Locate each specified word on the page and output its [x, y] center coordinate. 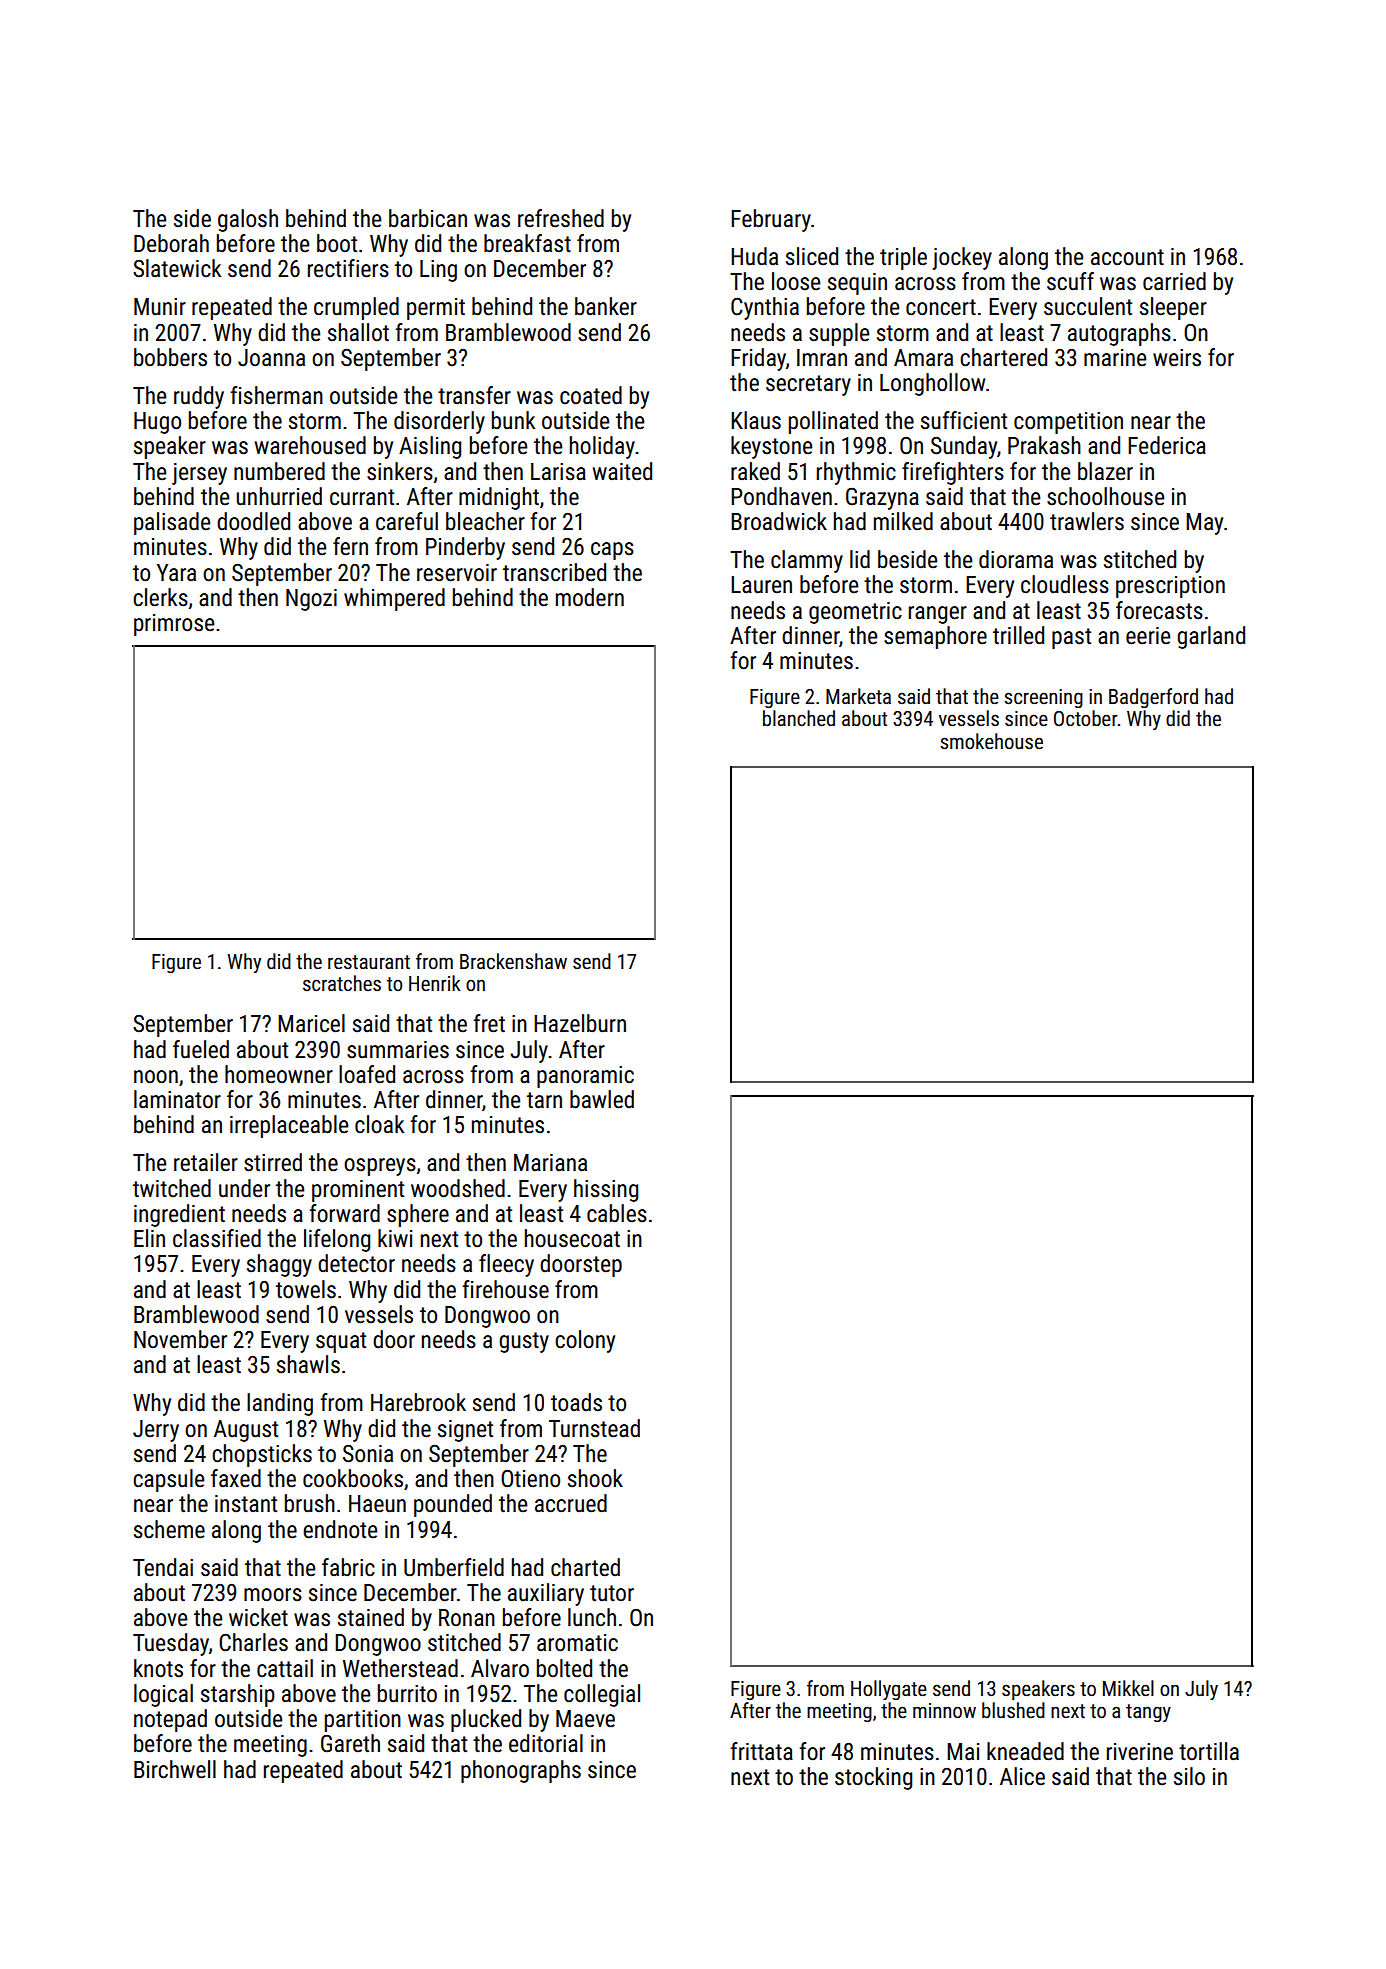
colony [585, 1341]
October [1086, 718]
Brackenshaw [513, 961]
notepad [170, 1720]
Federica [1167, 445]
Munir [160, 307]
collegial [602, 1695]
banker [606, 306]
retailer [206, 1162]
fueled [201, 1049]
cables [617, 1213]
